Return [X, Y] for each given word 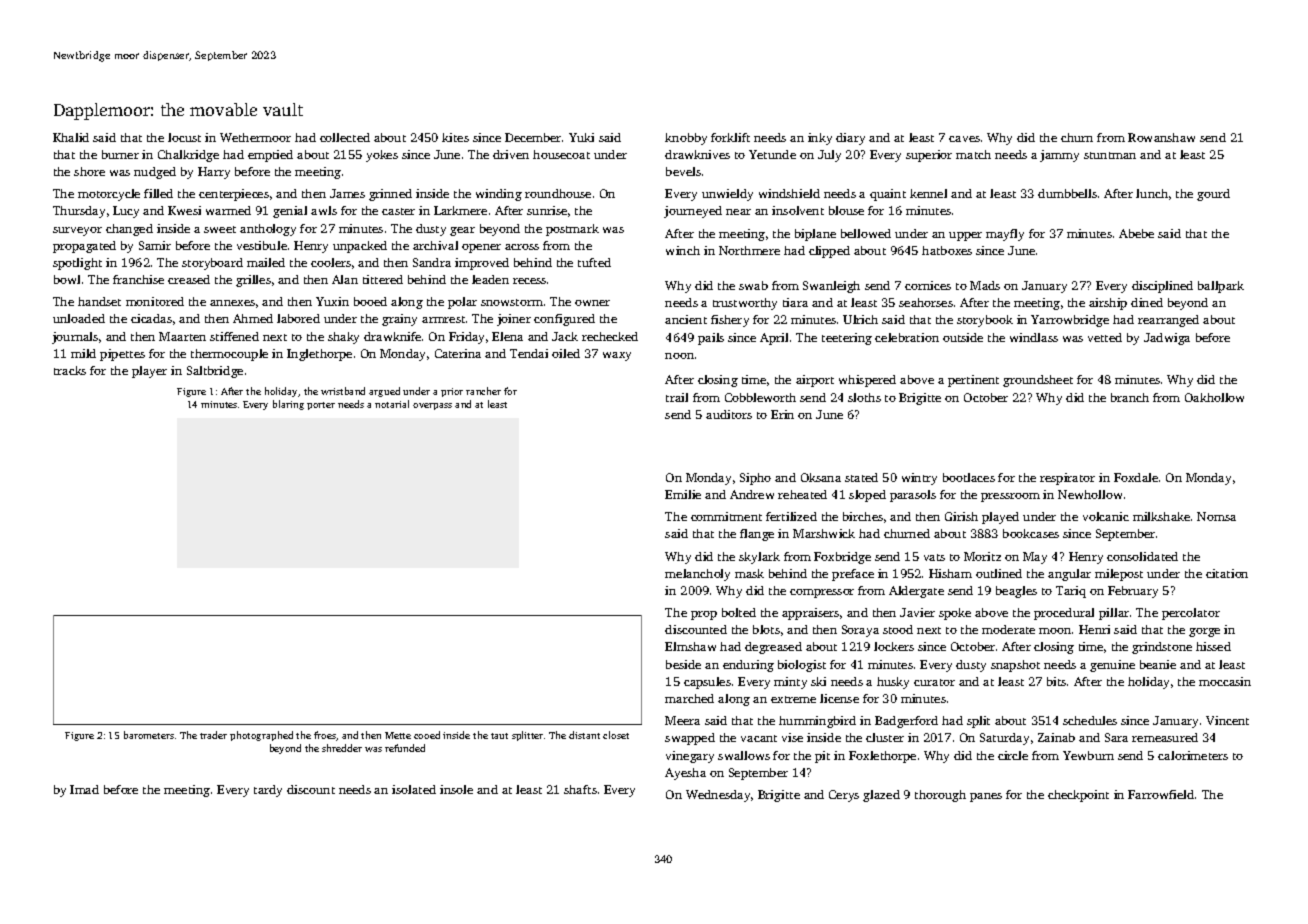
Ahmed [253, 318]
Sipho [755, 479]
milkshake [1161, 516]
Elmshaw [690, 646]
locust [184, 137]
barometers [149, 735]
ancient [686, 319]
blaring [288, 405]
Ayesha [685, 774]
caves [964, 139]
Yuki [581, 137]
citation [1227, 573]
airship [1108, 304]
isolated [414, 789]
